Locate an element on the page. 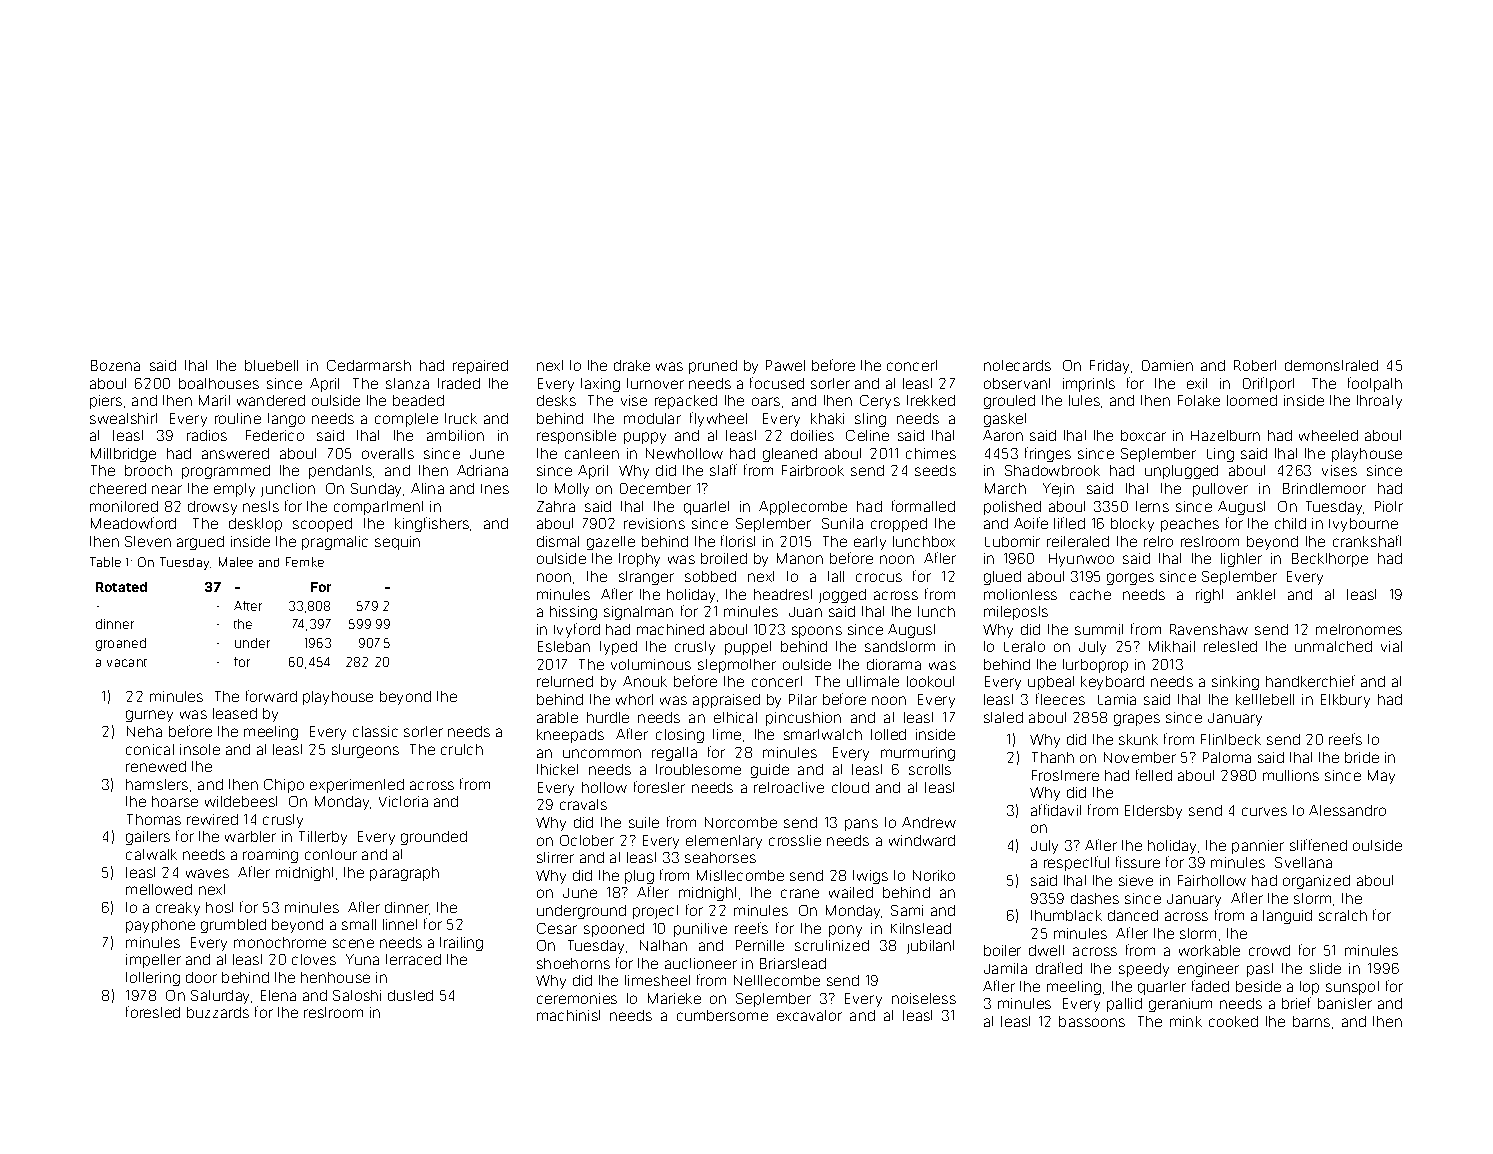 This document has width=1493, height=1154. brooch is located at coordinates (148, 470).
